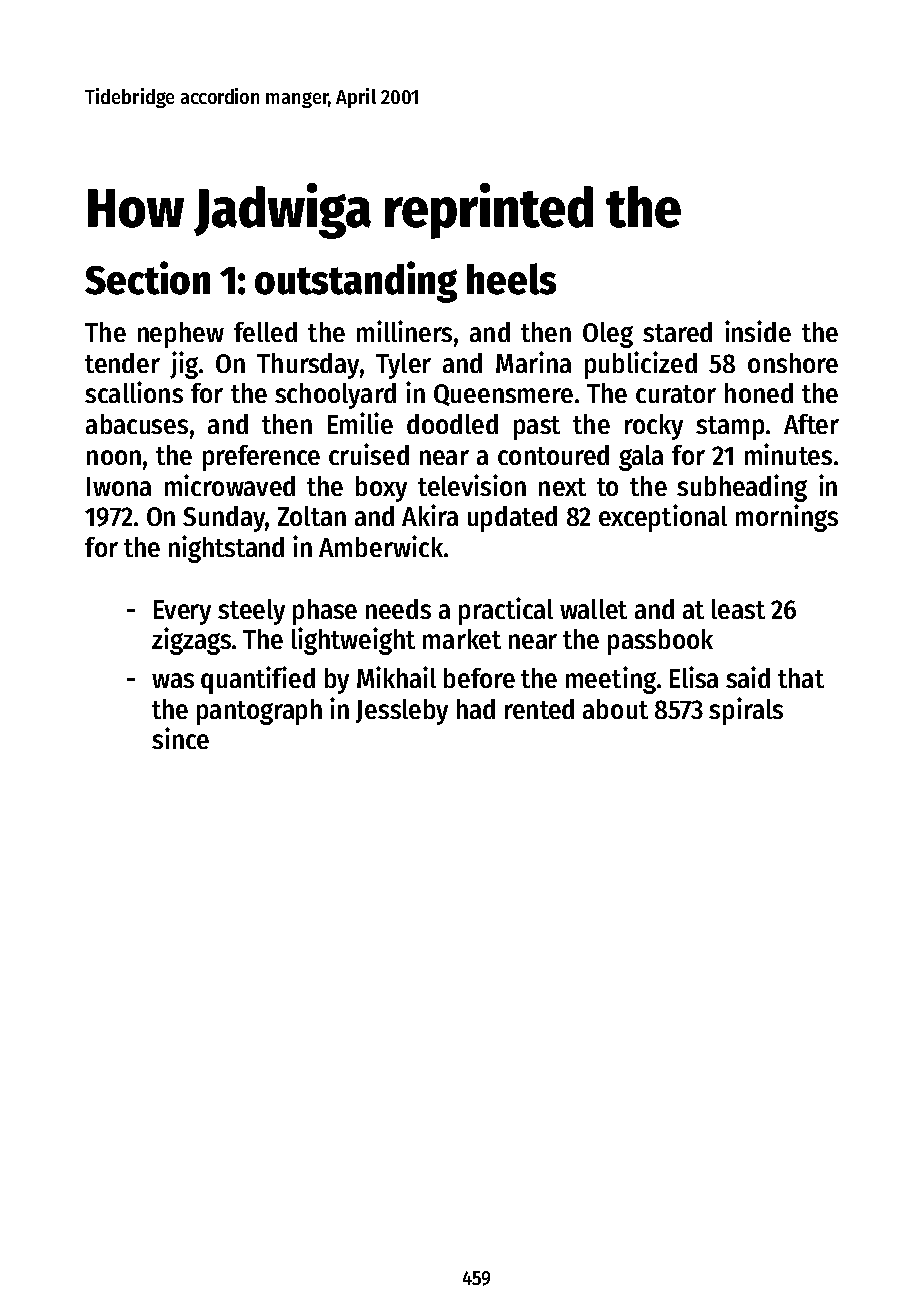 This screenshot has width=924, height=1311. What do you see at coordinates (511, 279) in the screenshot?
I see `heels` at bounding box center [511, 279].
